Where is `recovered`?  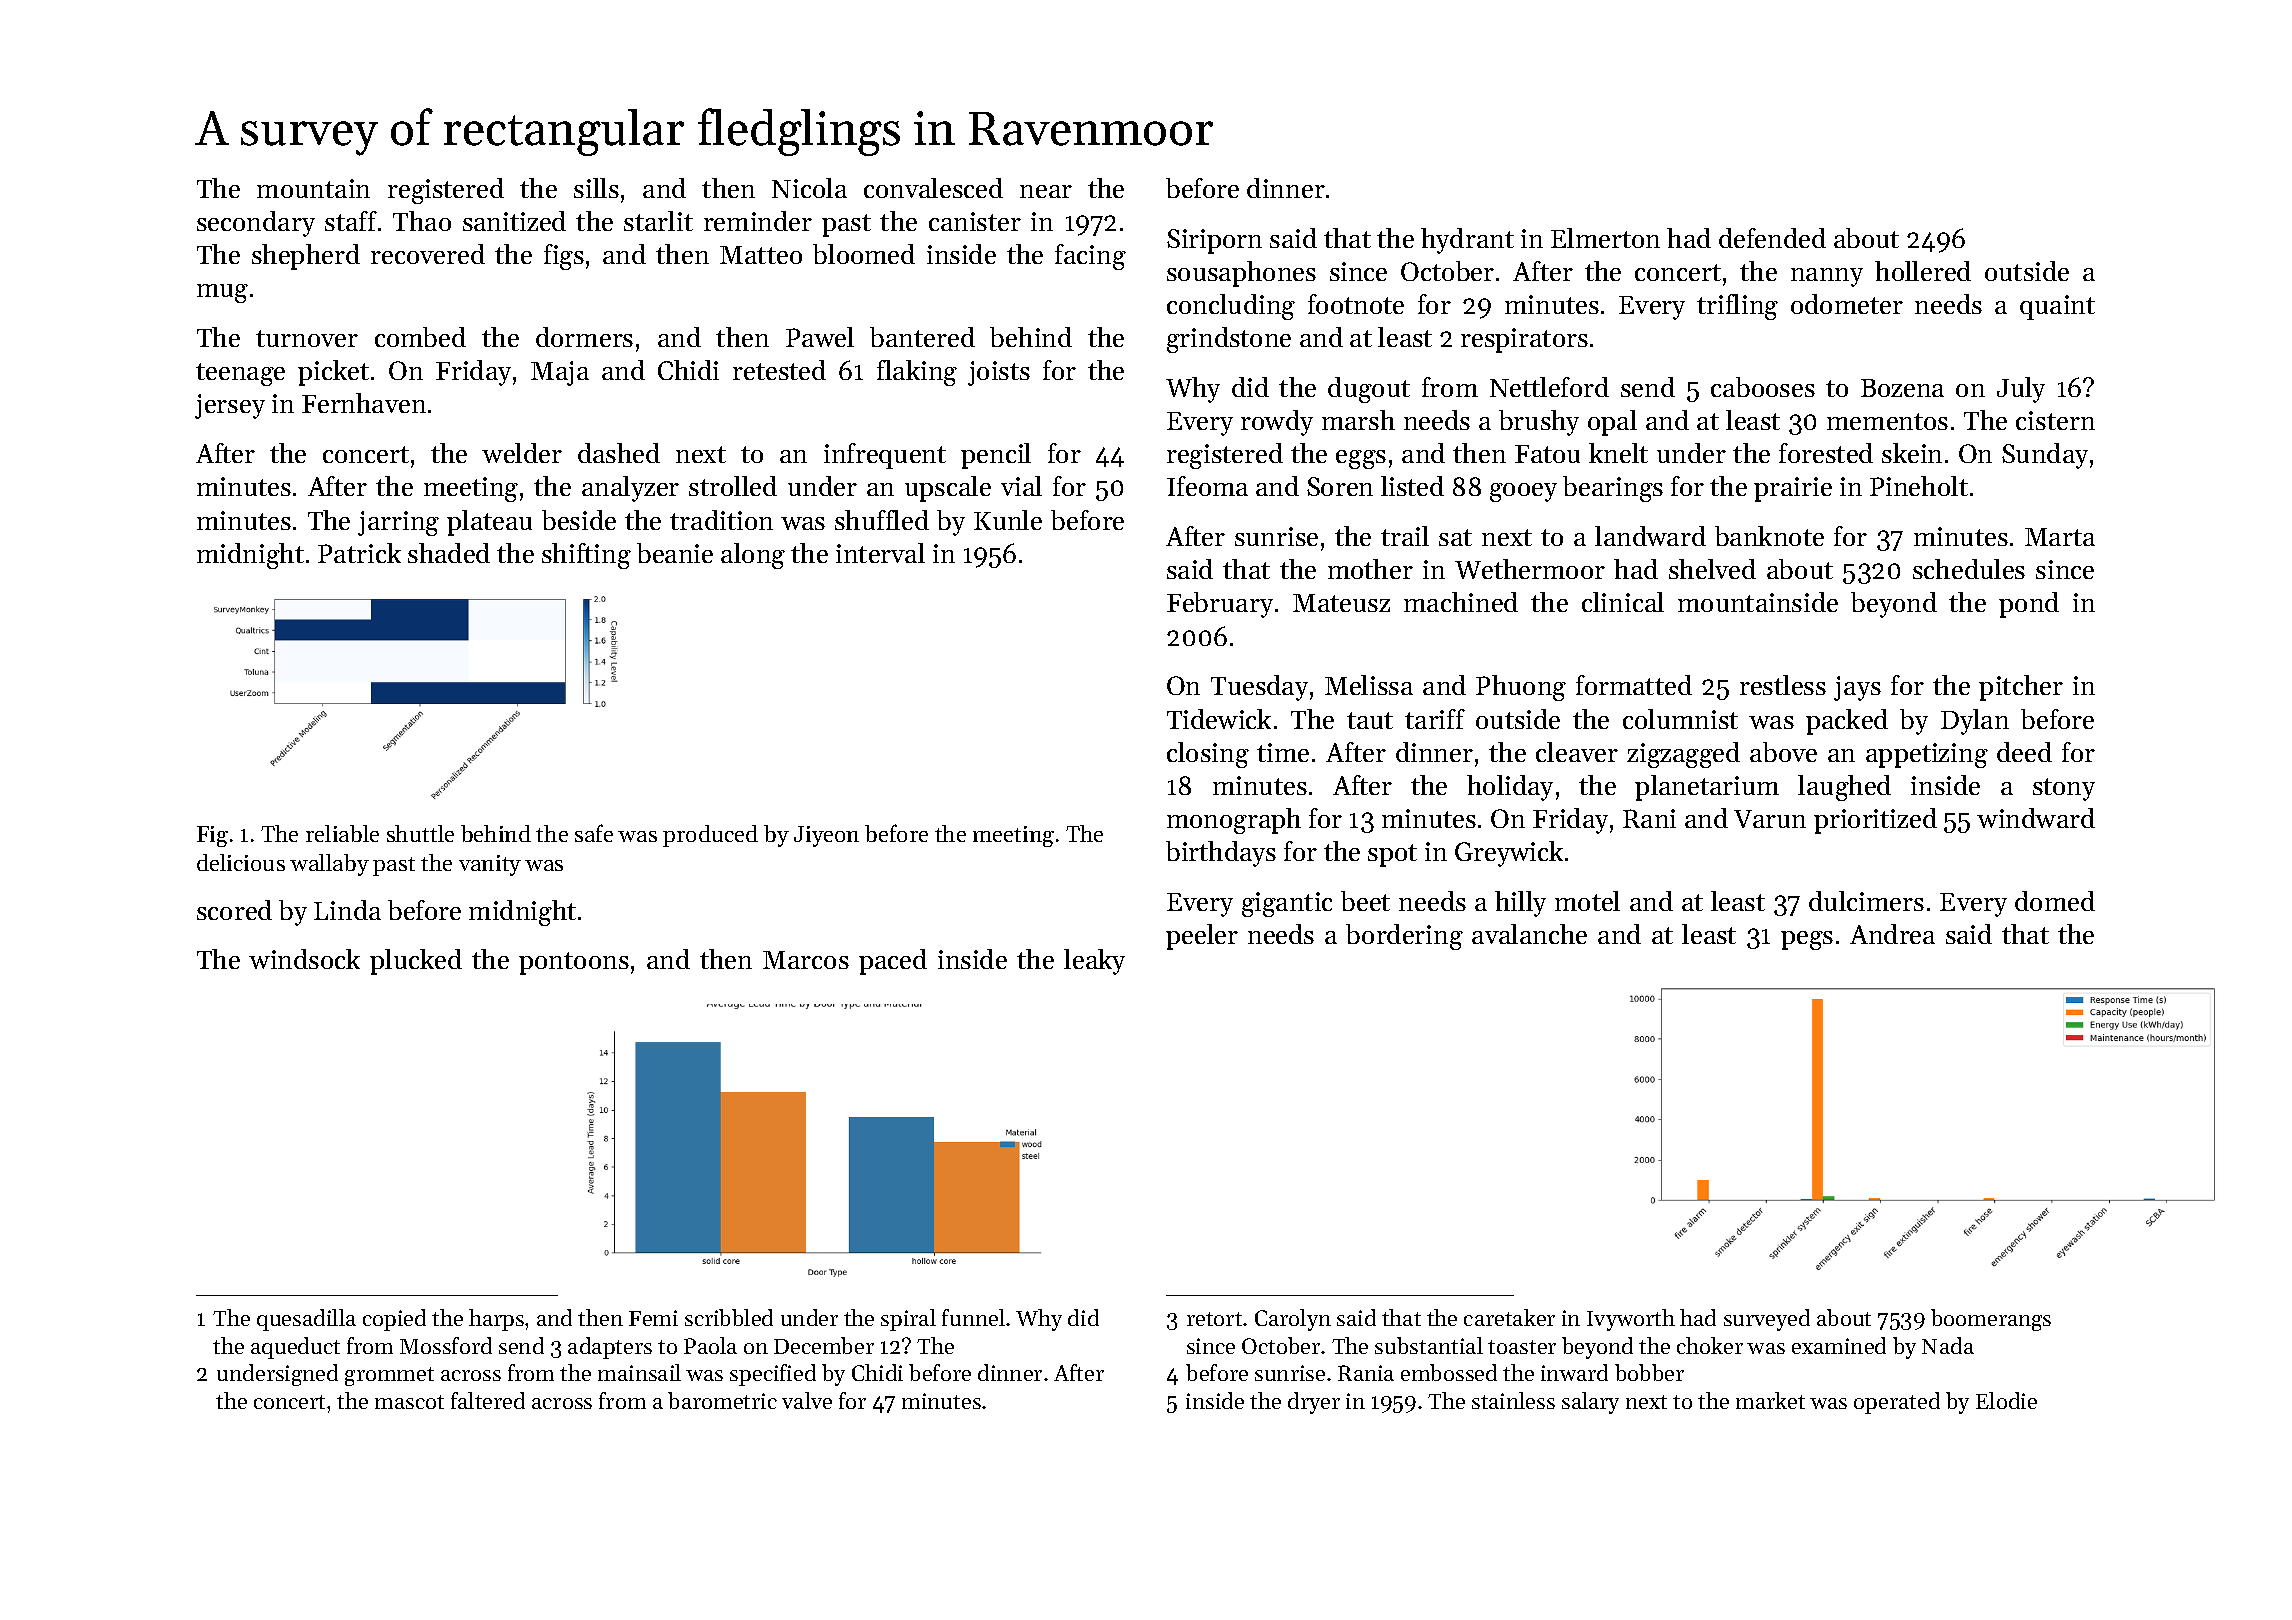
recovered is located at coordinates (428, 254).
